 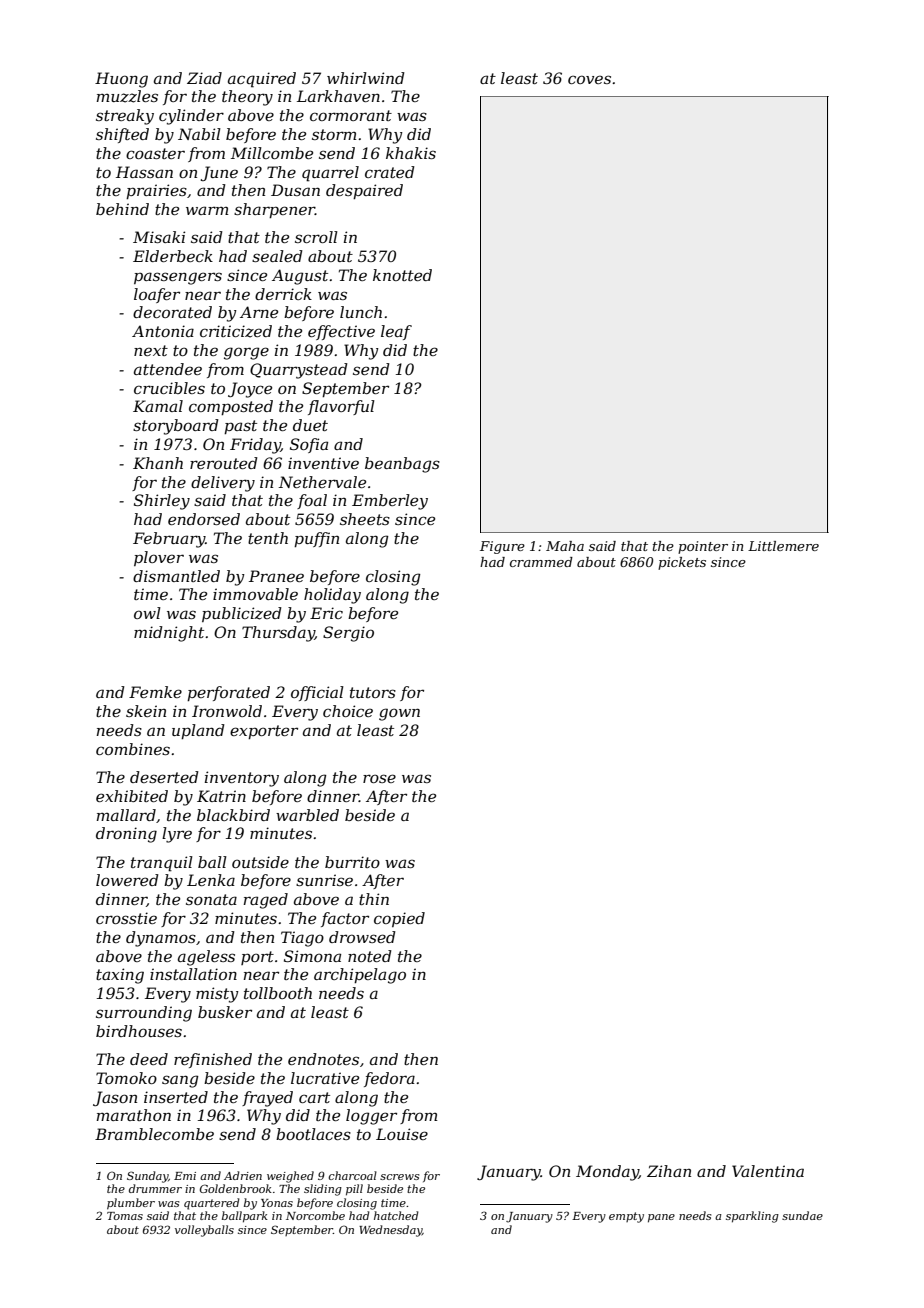 What do you see at coordinates (147, 613) in the image?
I see `owl` at bounding box center [147, 613].
